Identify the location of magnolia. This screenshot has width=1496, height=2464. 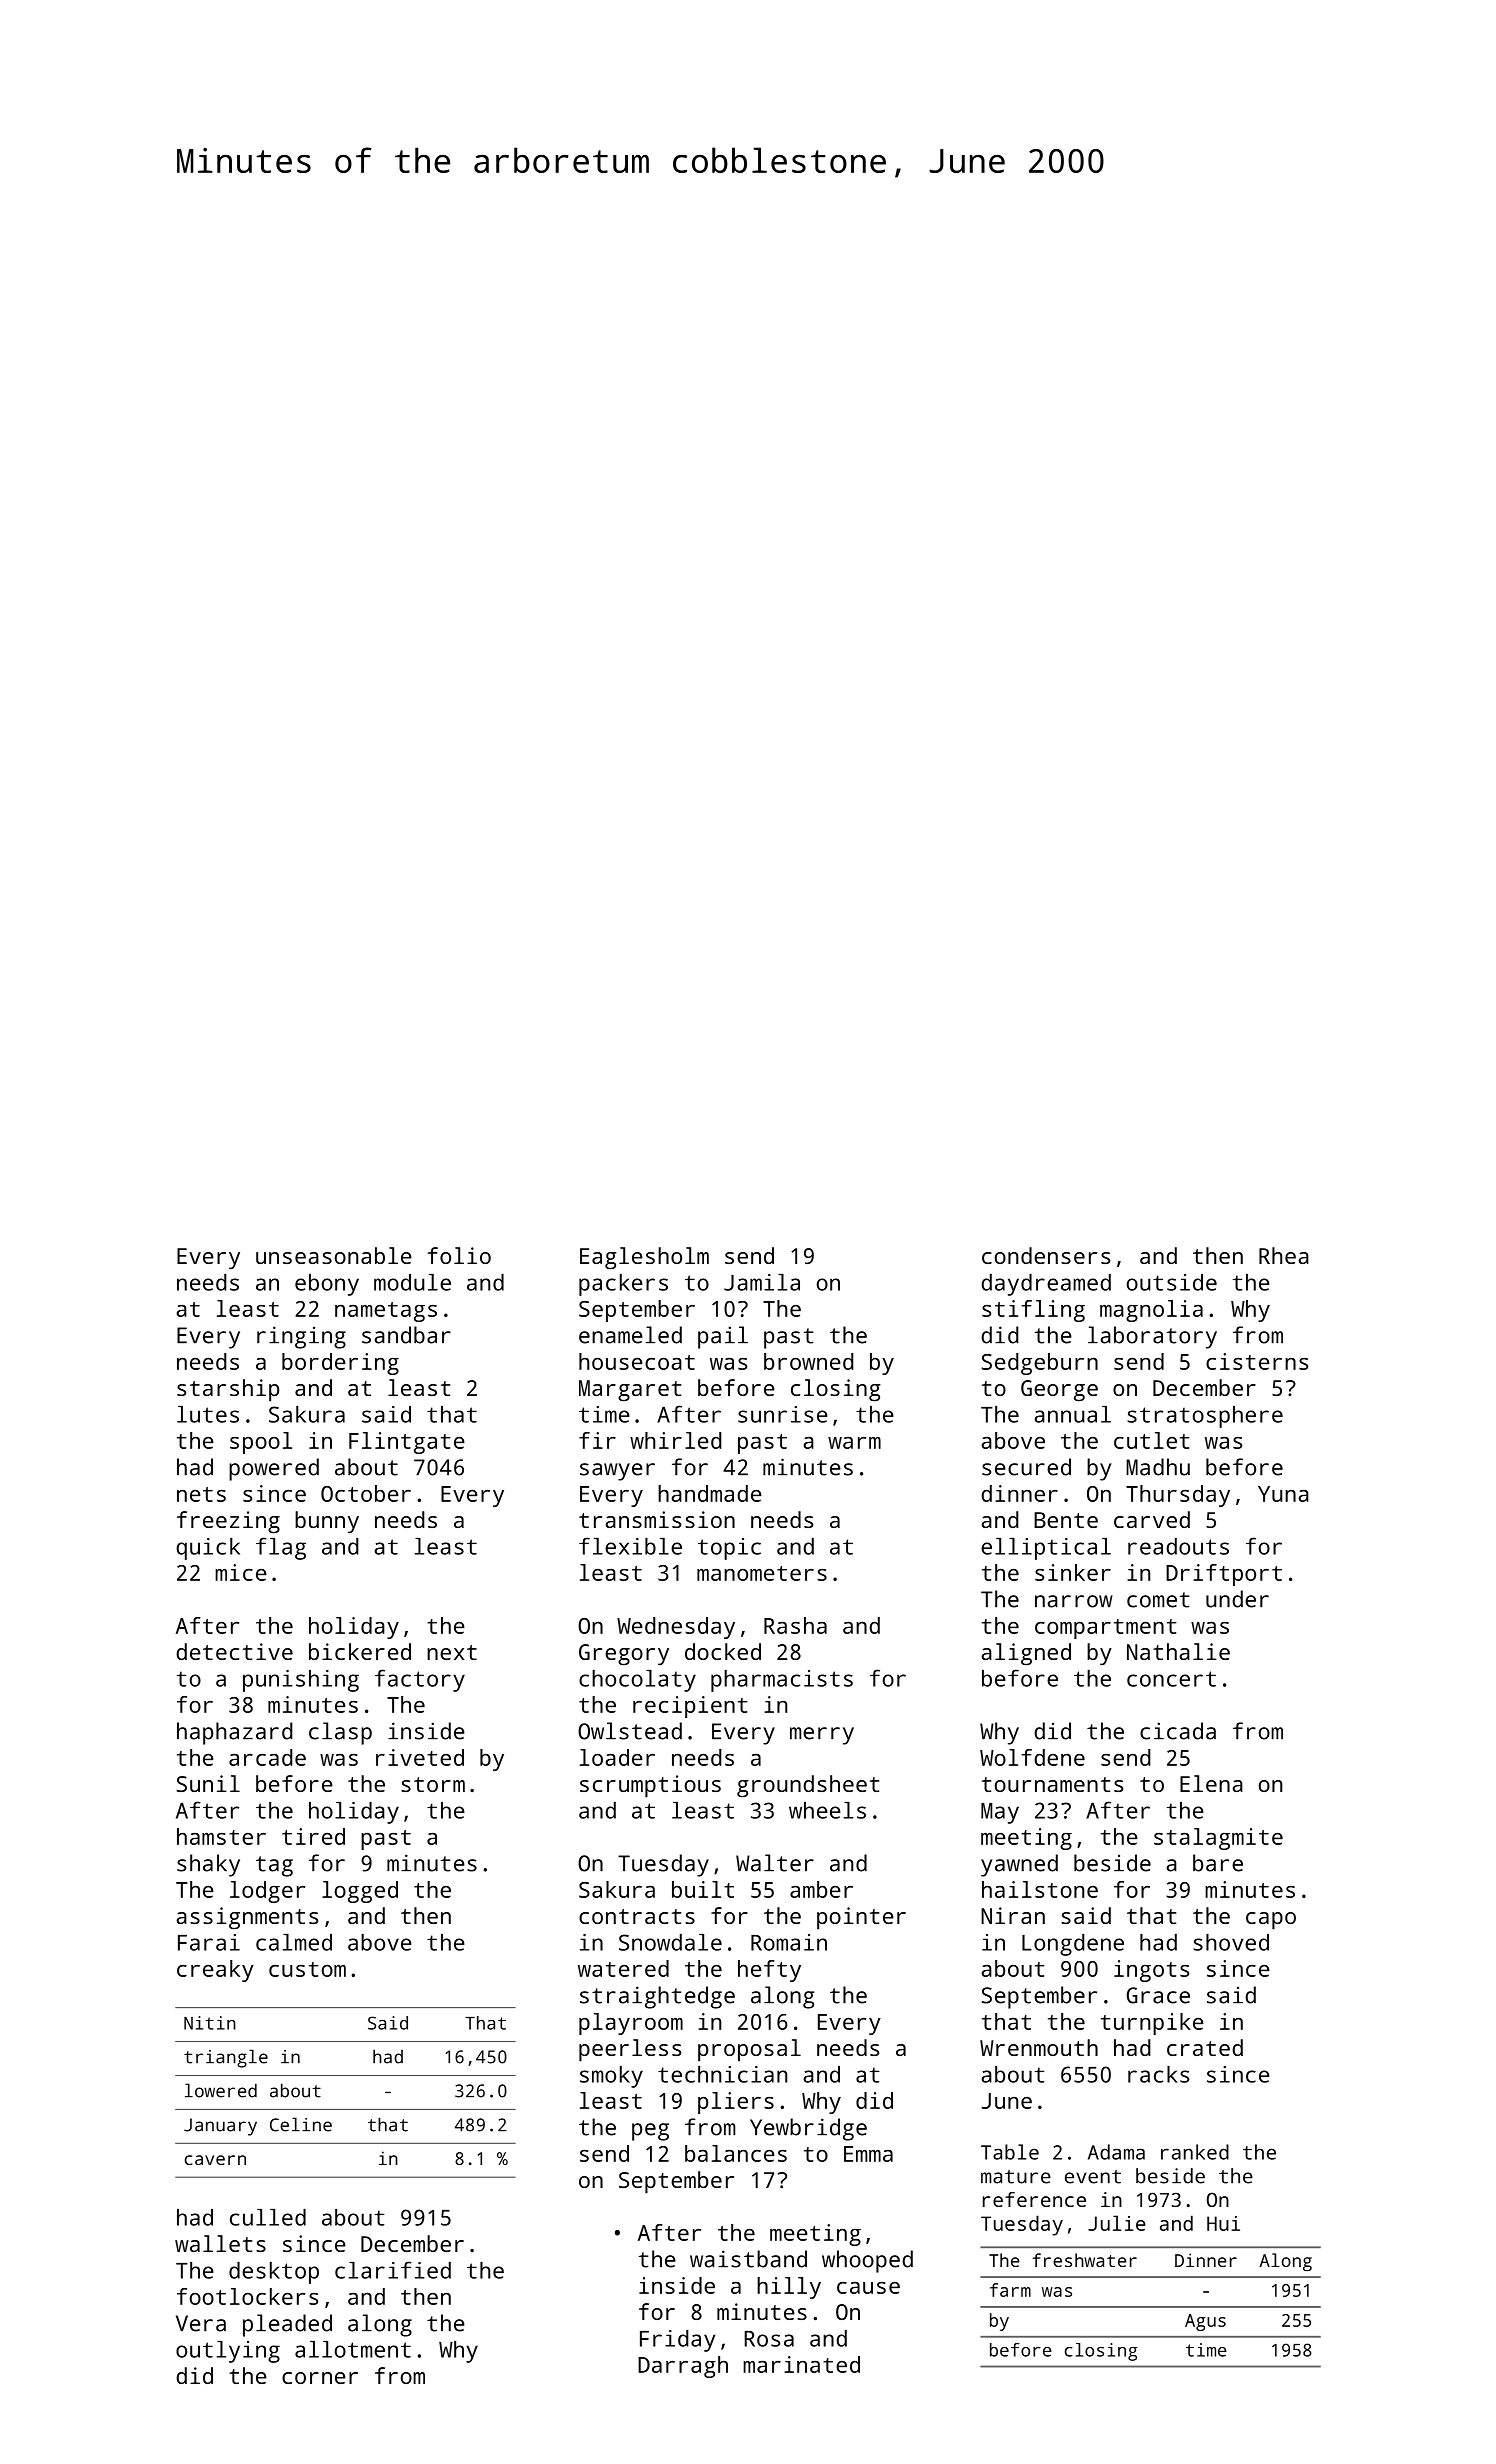
(1151, 1311).
